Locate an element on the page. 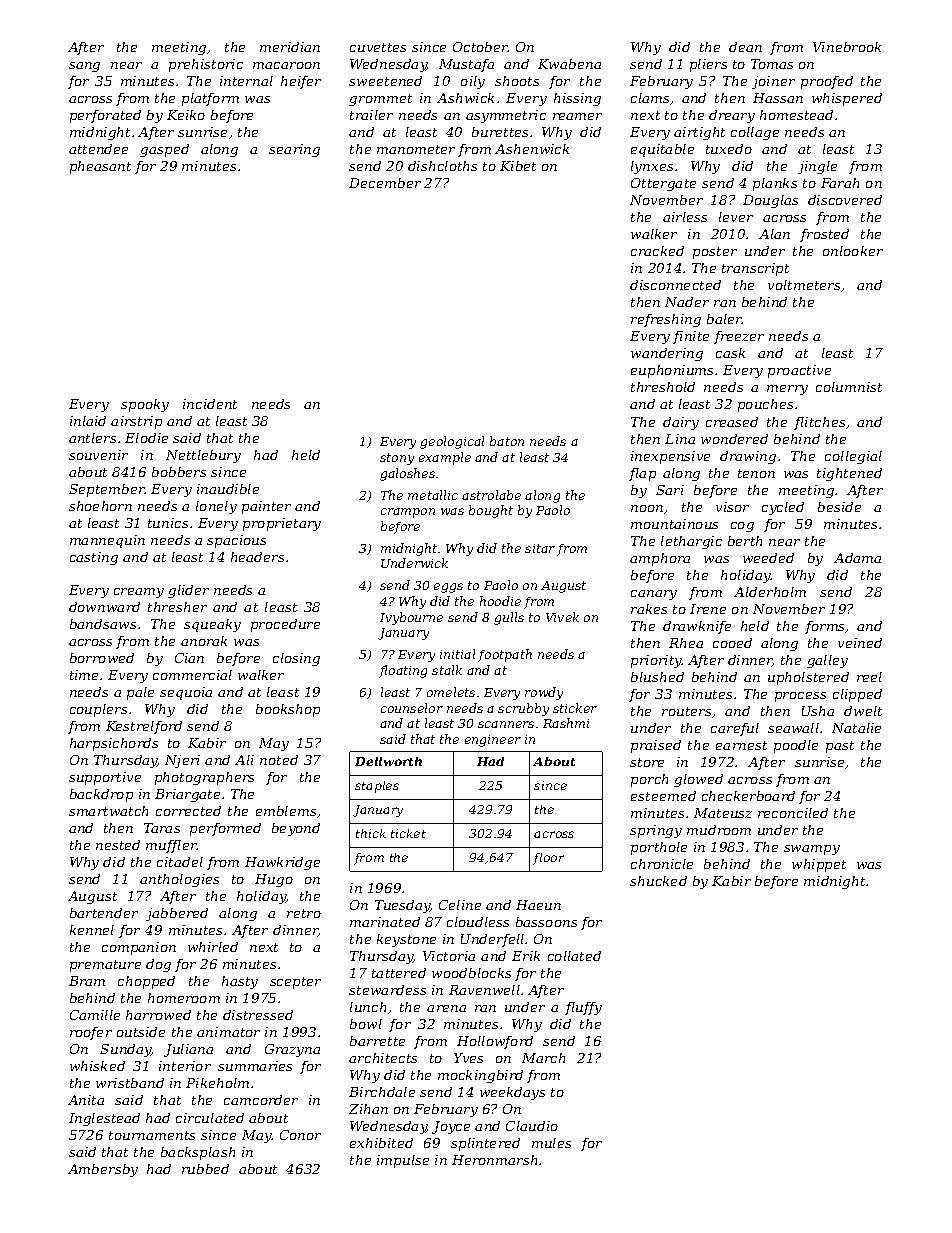 The width and height of the page is (952, 1233). prehistoric is located at coordinates (206, 65).
